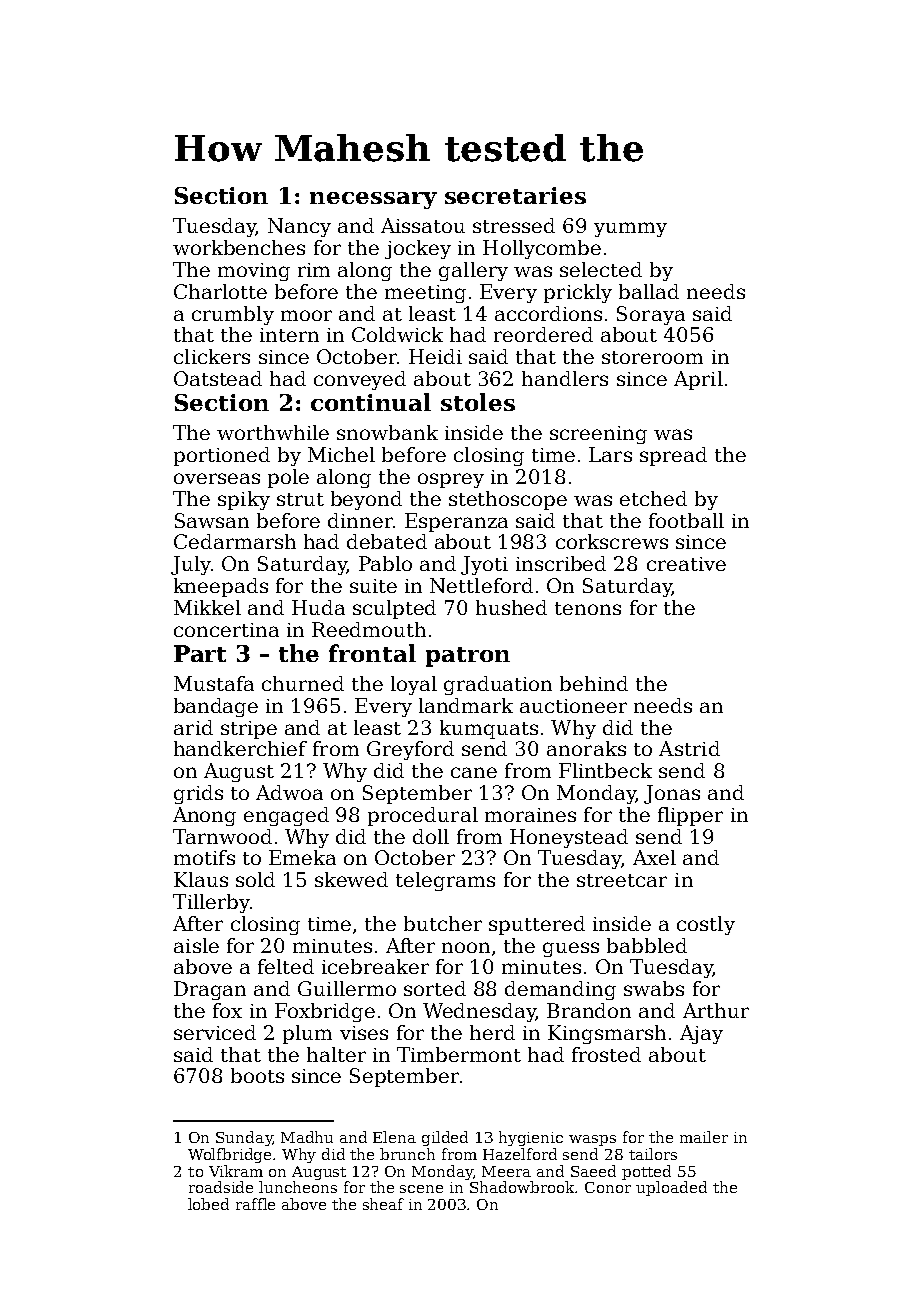 The image size is (924, 1311). I want to click on stripe, so click(249, 730).
